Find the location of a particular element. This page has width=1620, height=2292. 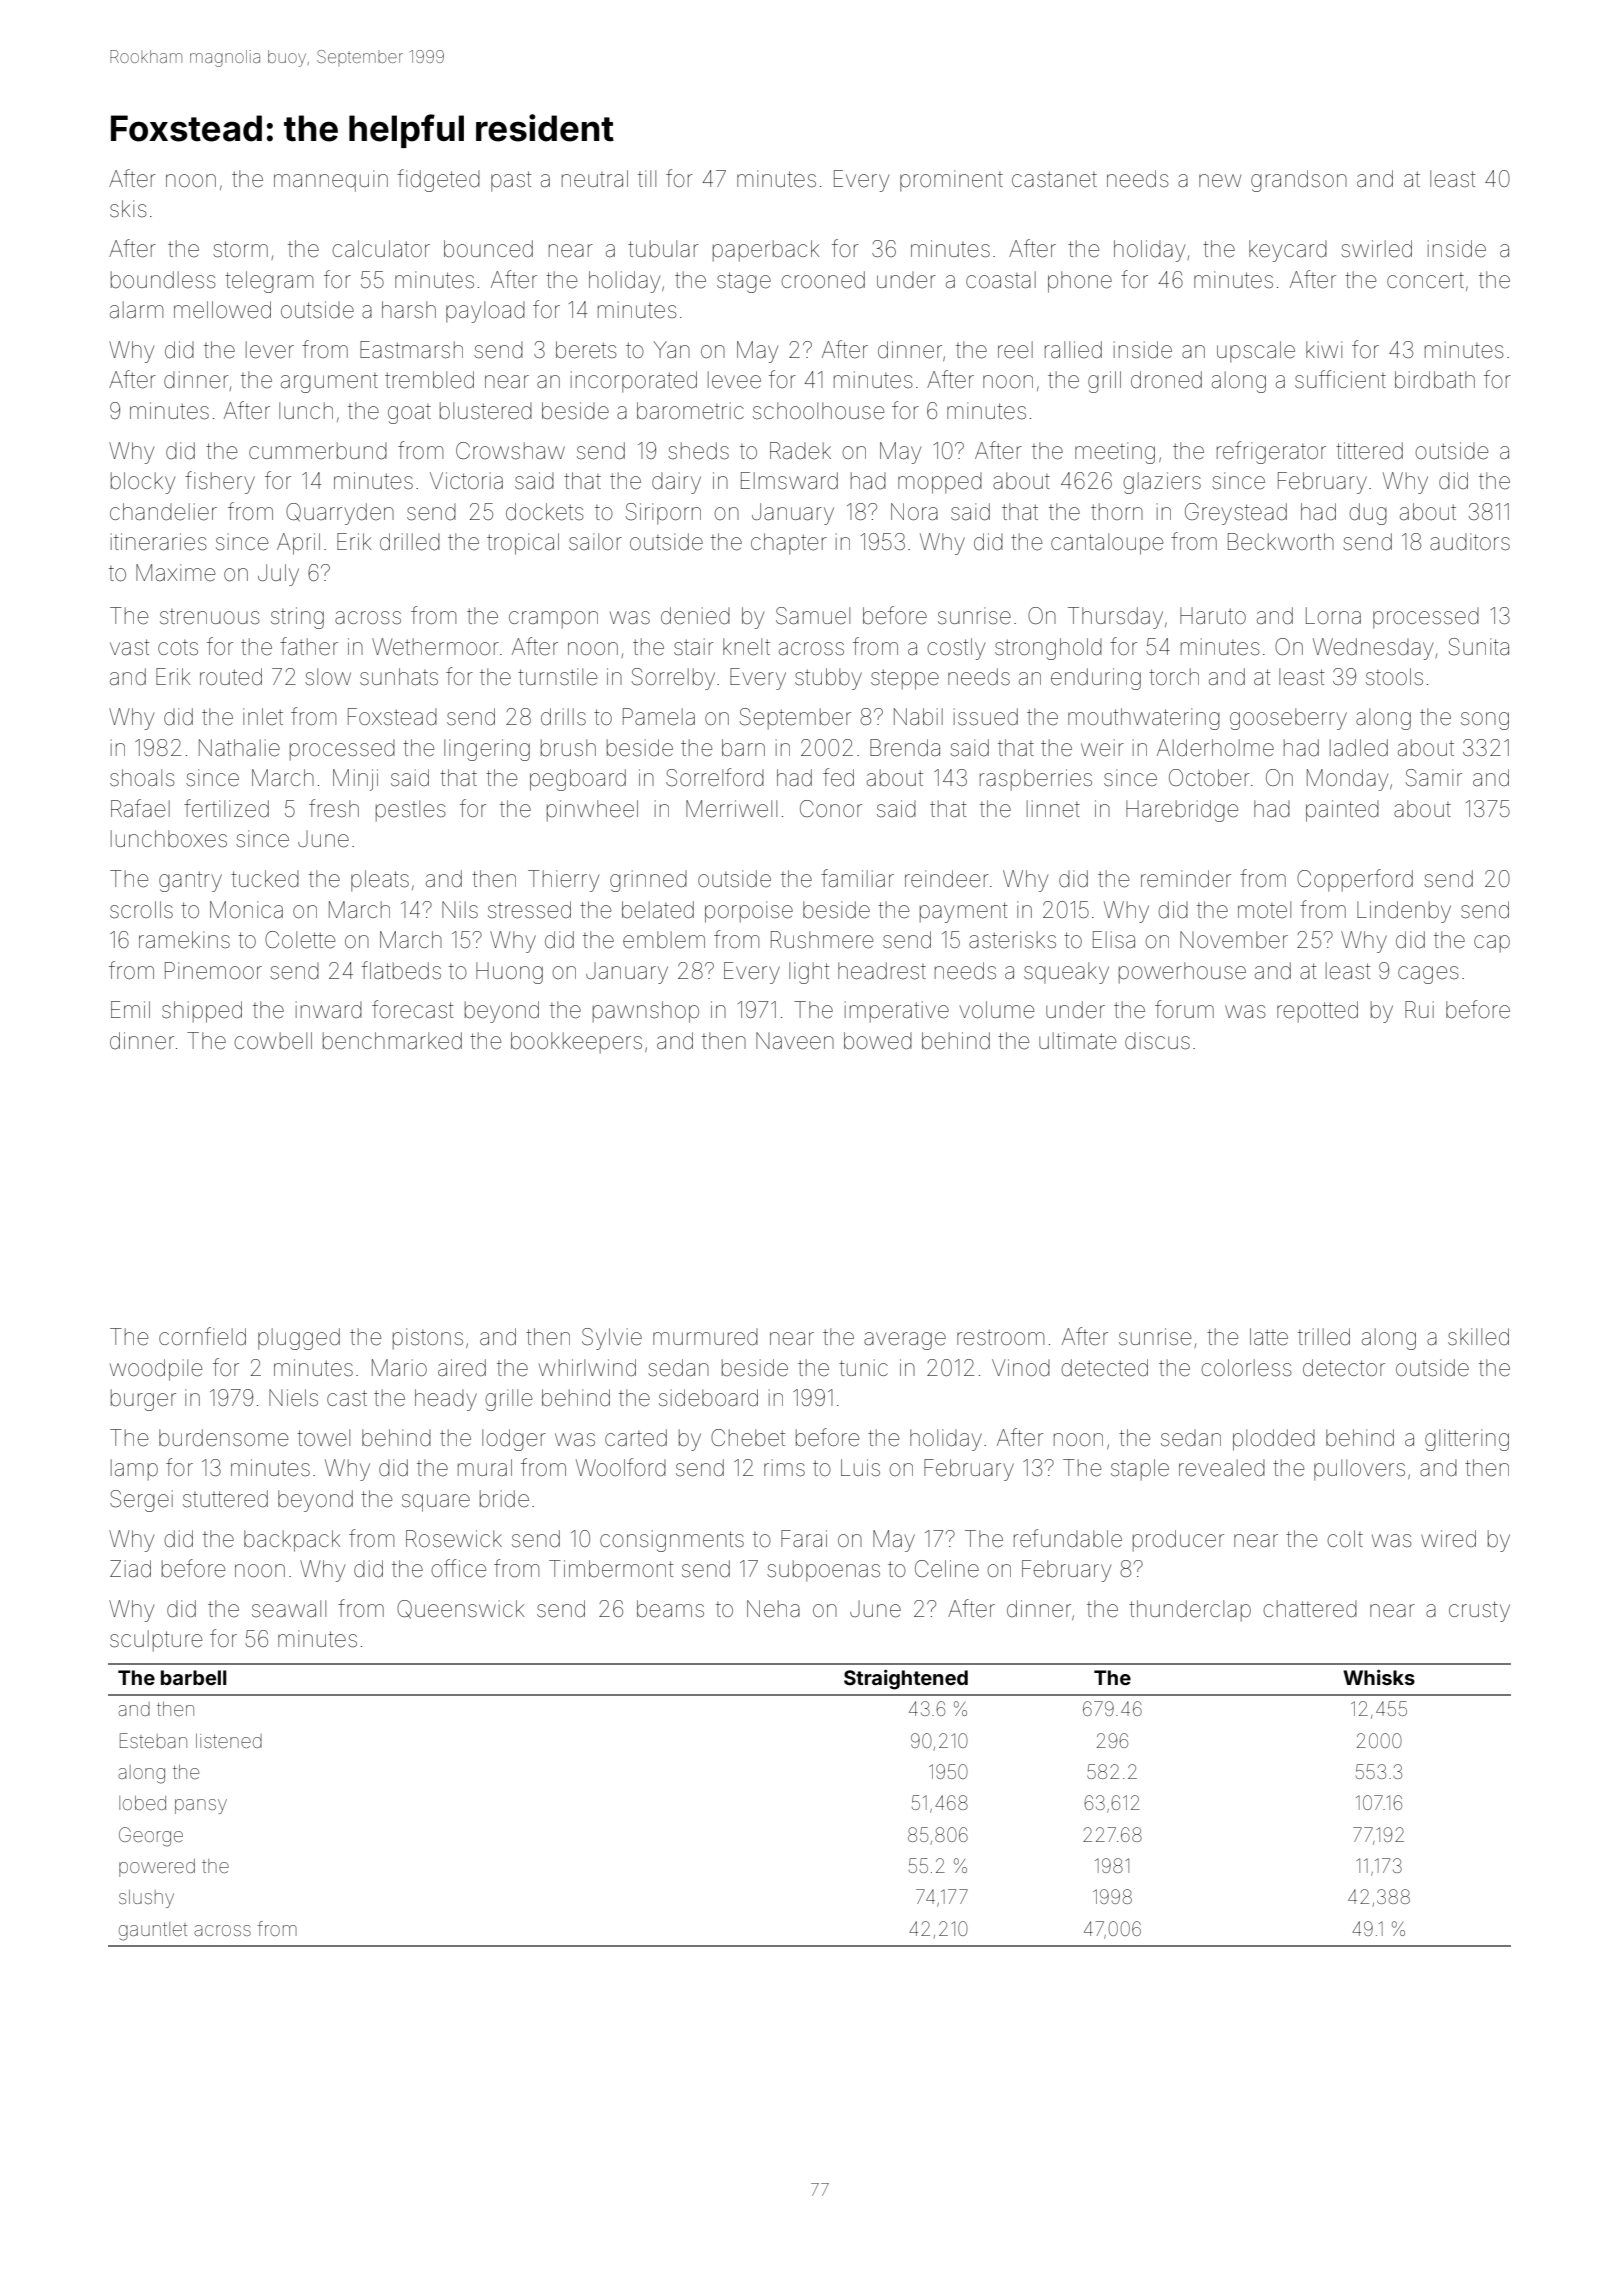

detector is located at coordinates (1344, 1368).
